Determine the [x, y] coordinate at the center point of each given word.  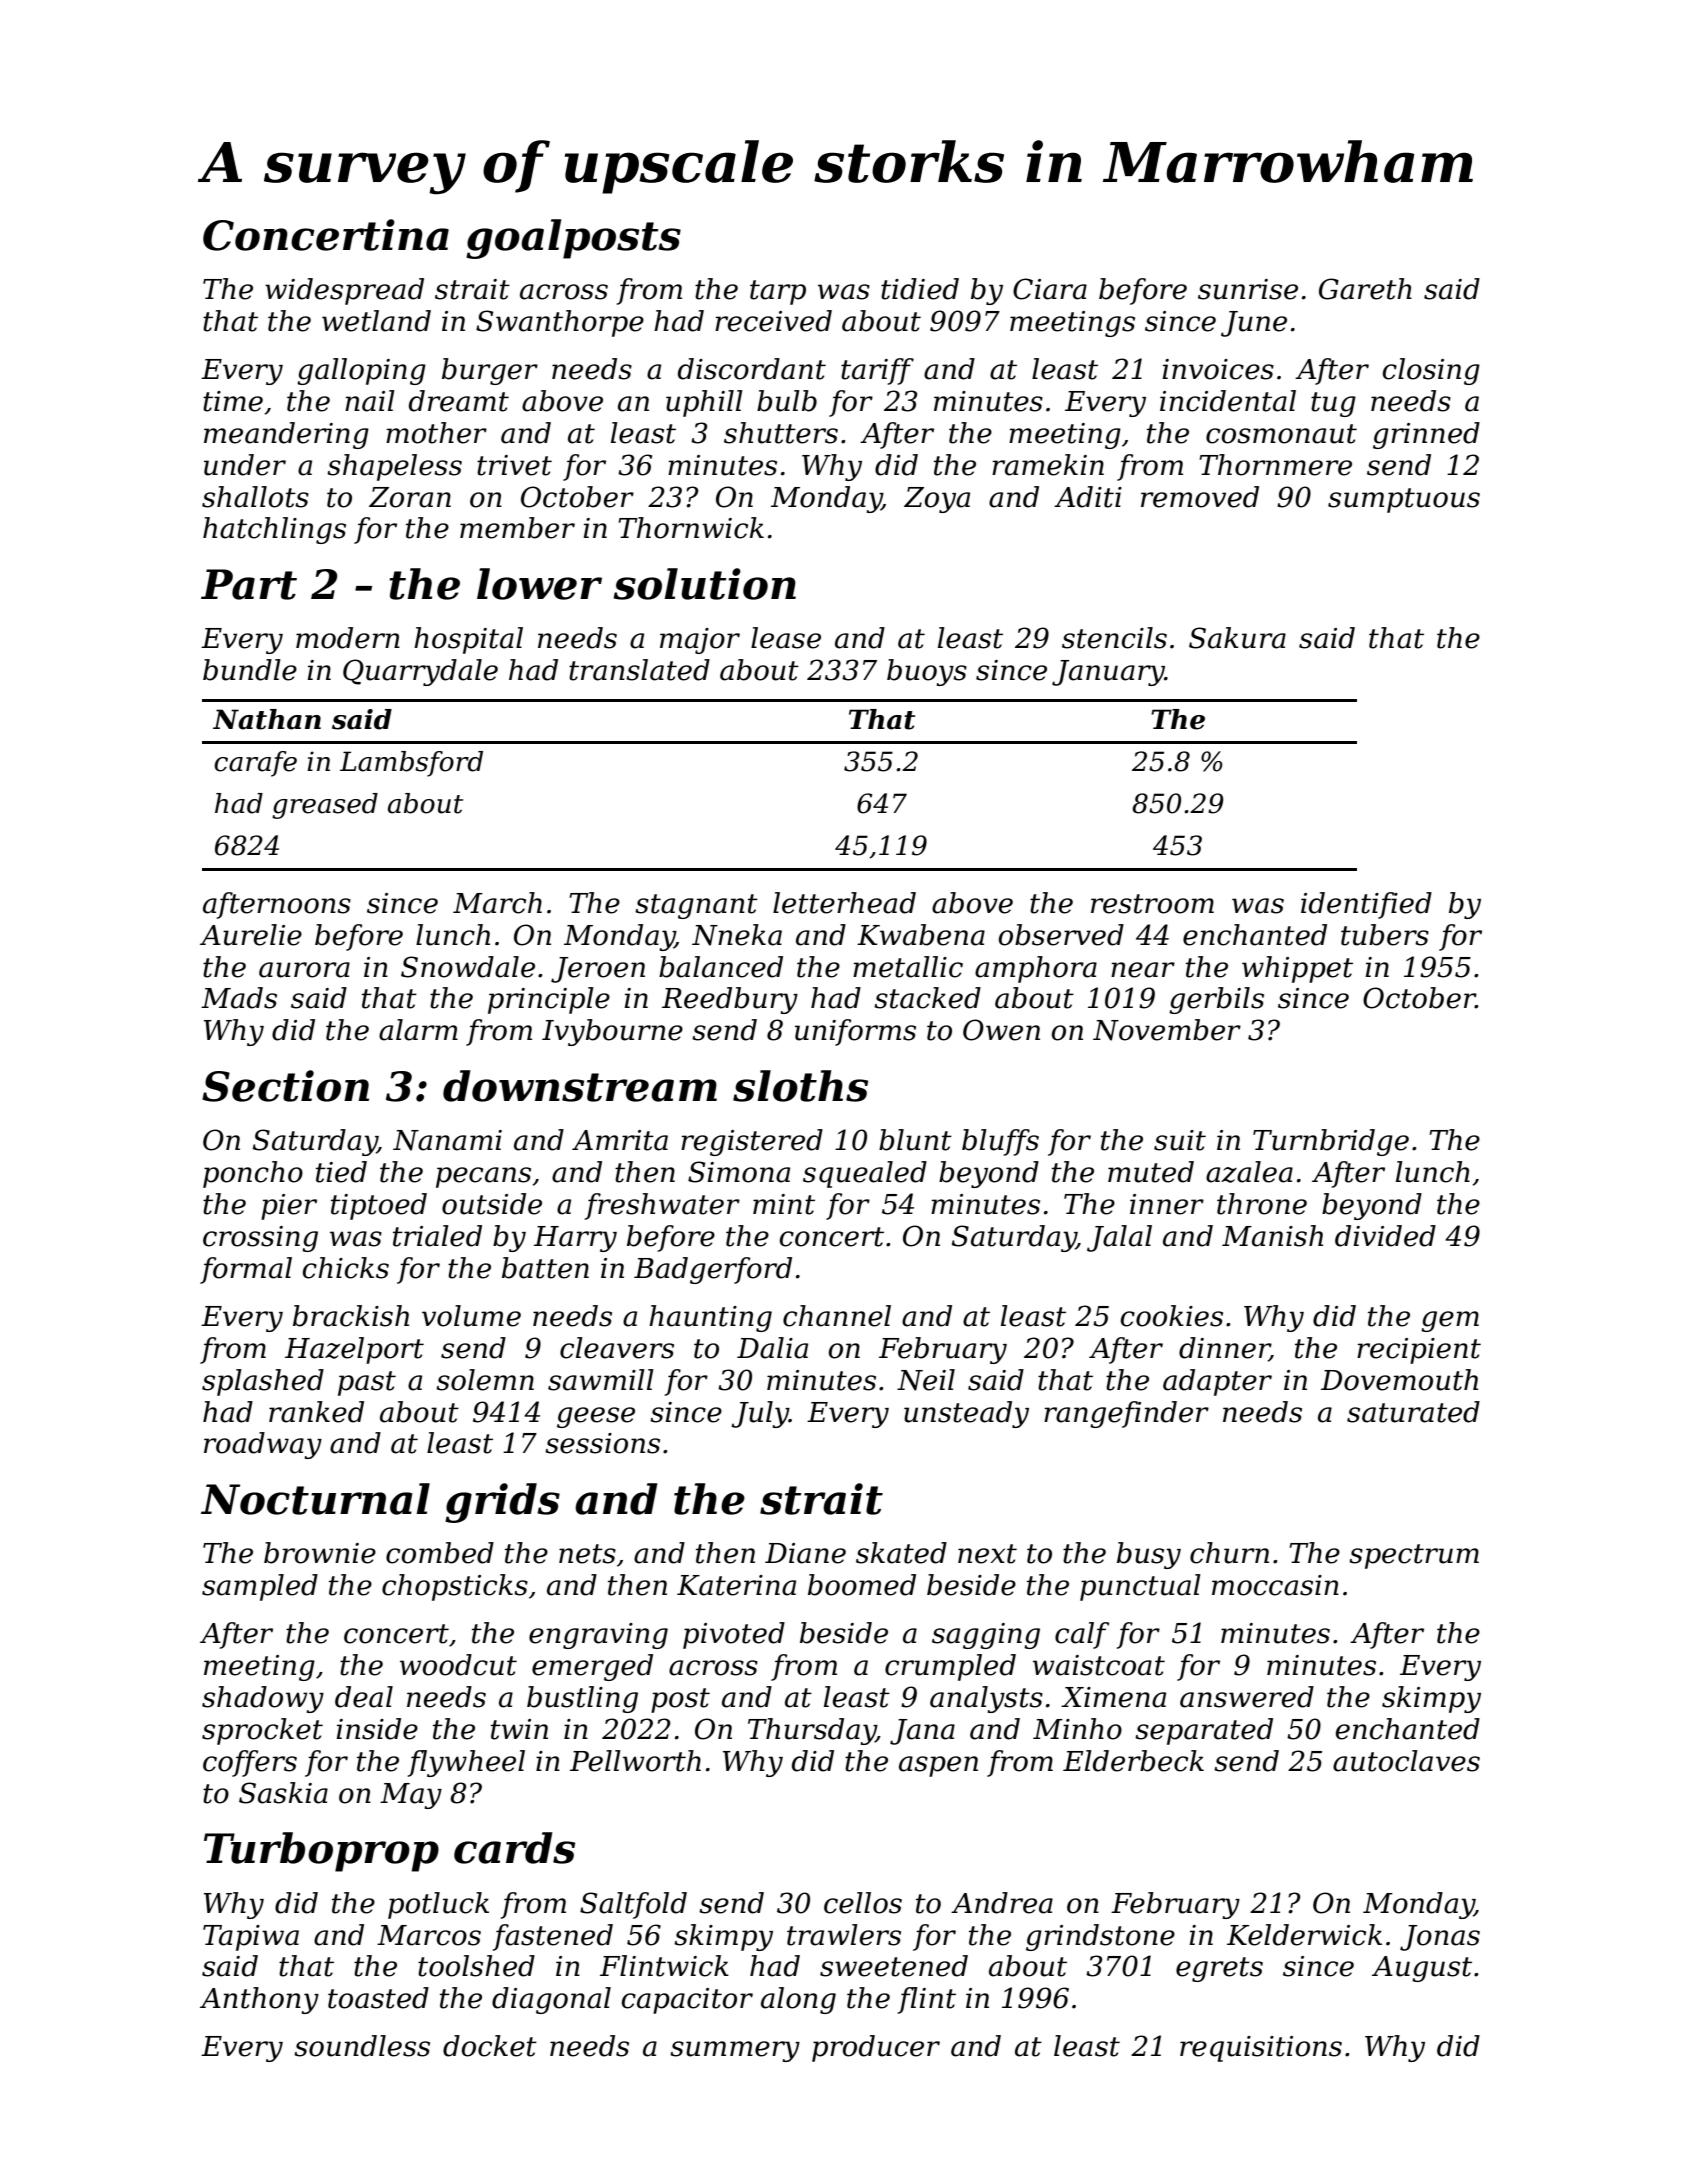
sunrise [1248, 289]
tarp [778, 292]
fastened [552, 1937]
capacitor [687, 2001]
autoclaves [1406, 1761]
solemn [485, 1380]
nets [587, 1554]
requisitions [1261, 2049]
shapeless [394, 467]
